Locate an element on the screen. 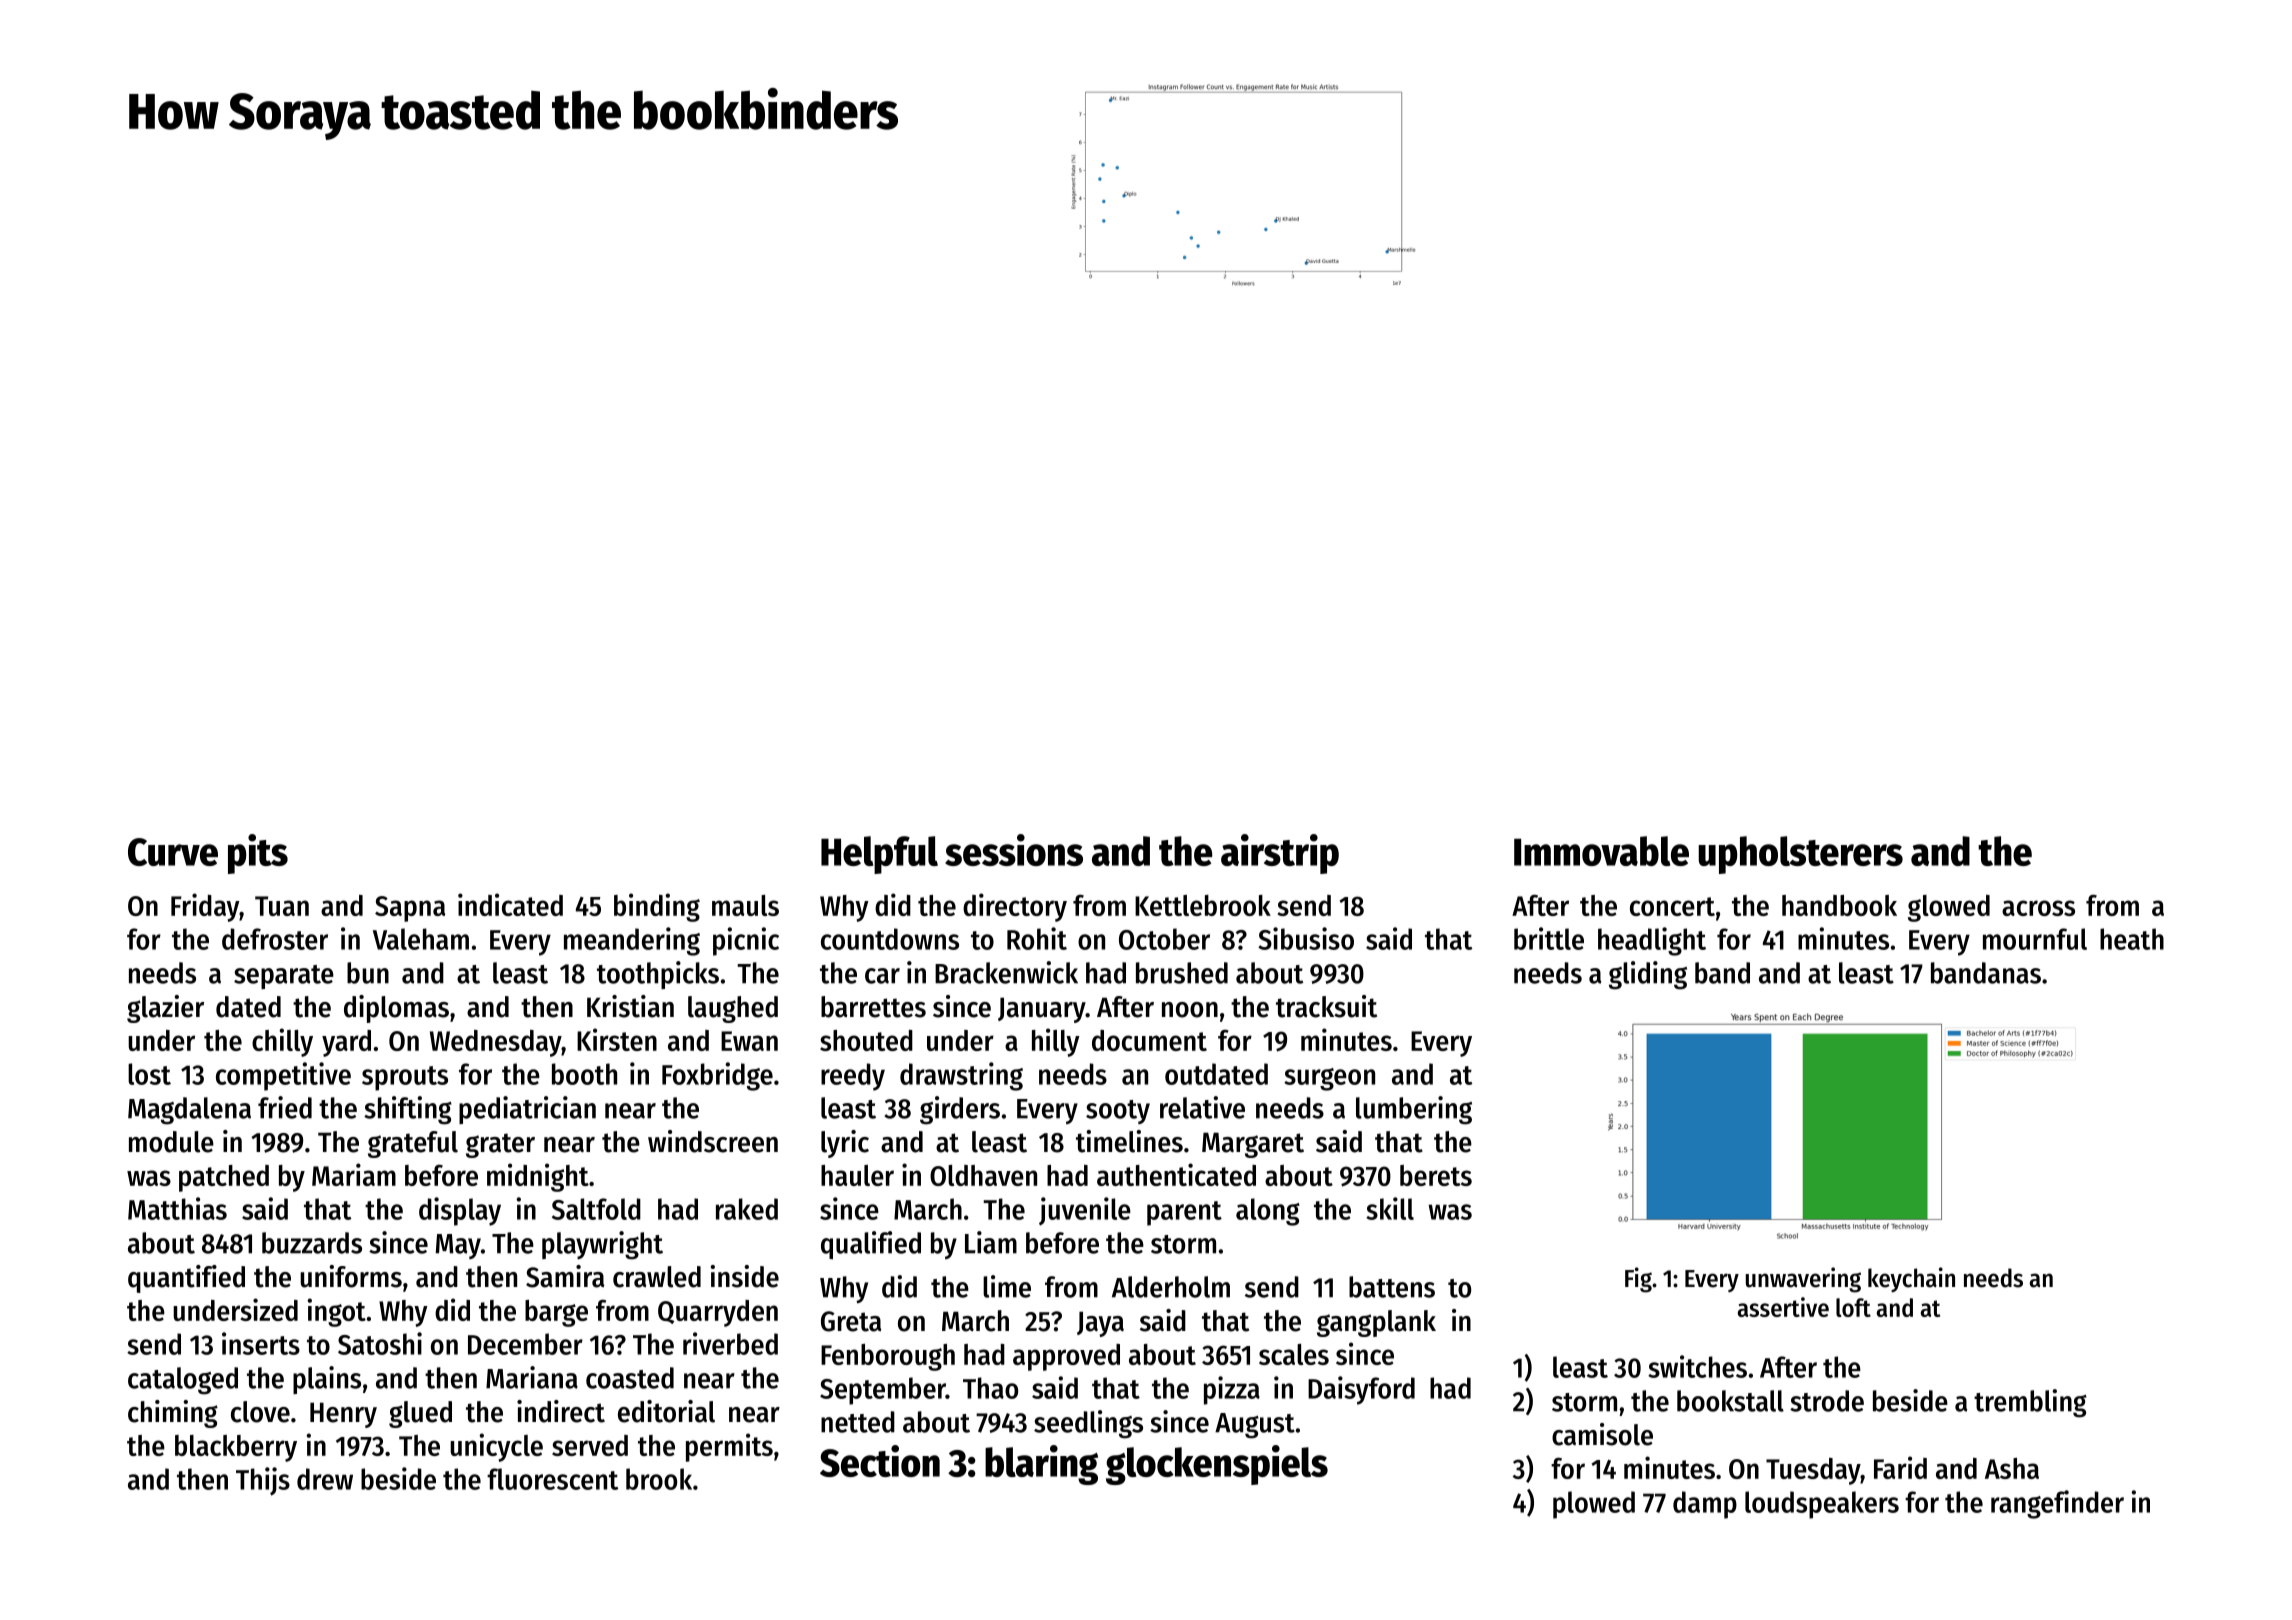  sessions is located at coordinates (1014, 850).
